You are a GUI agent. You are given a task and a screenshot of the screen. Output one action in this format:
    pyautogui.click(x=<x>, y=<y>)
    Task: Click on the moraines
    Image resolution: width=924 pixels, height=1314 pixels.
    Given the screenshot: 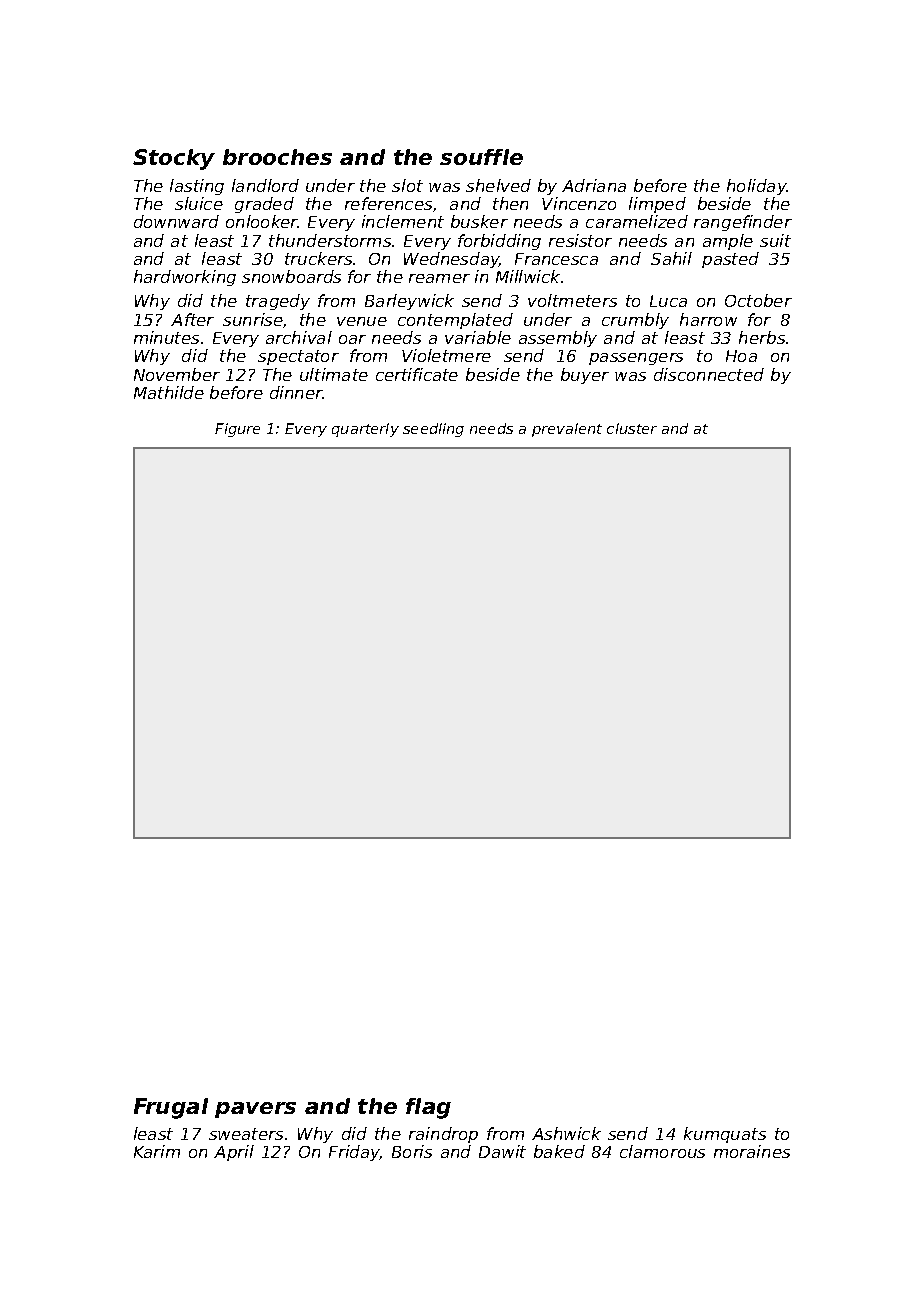 What is the action you would take?
    pyautogui.click(x=752, y=1151)
